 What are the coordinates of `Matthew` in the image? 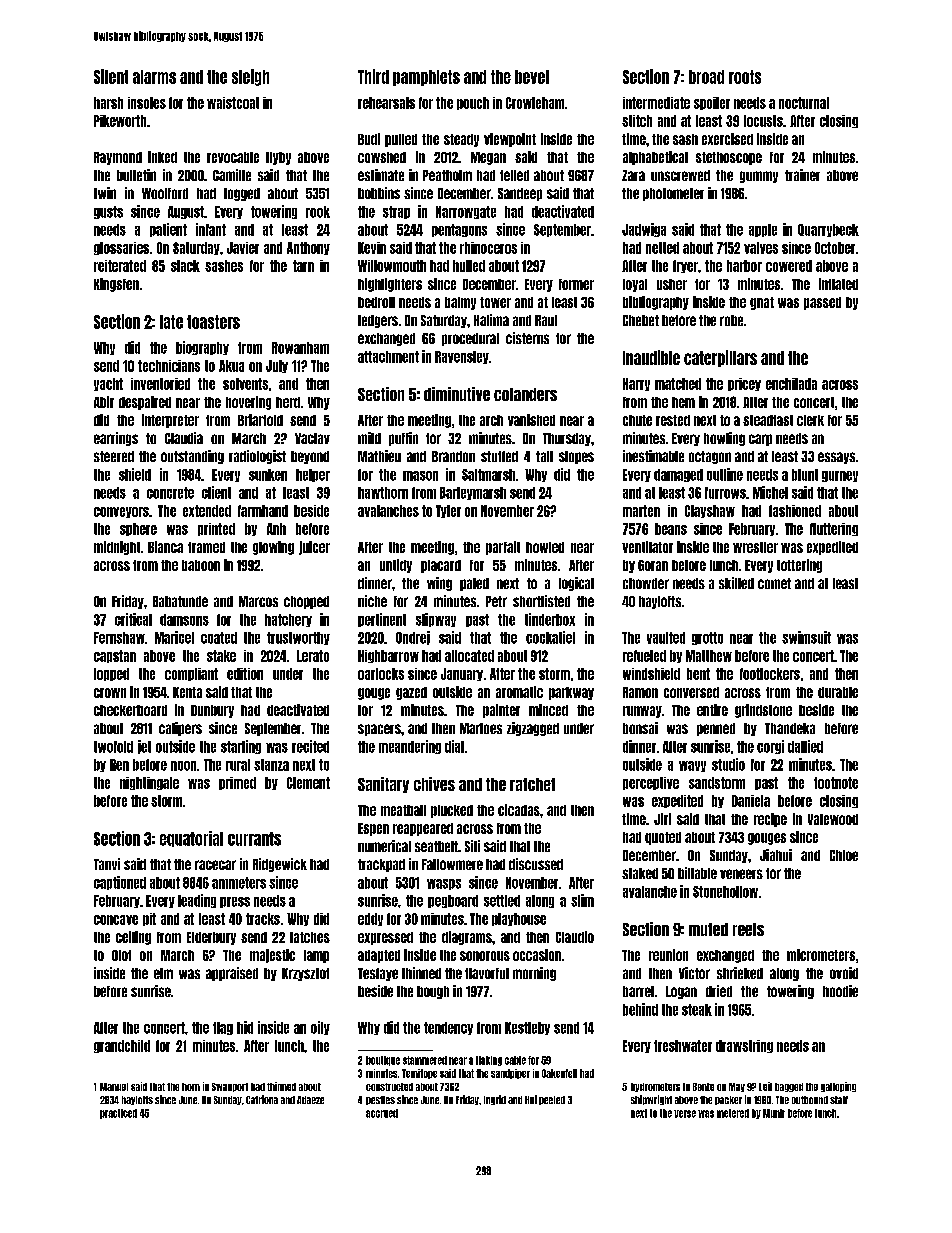 It's located at (709, 656).
